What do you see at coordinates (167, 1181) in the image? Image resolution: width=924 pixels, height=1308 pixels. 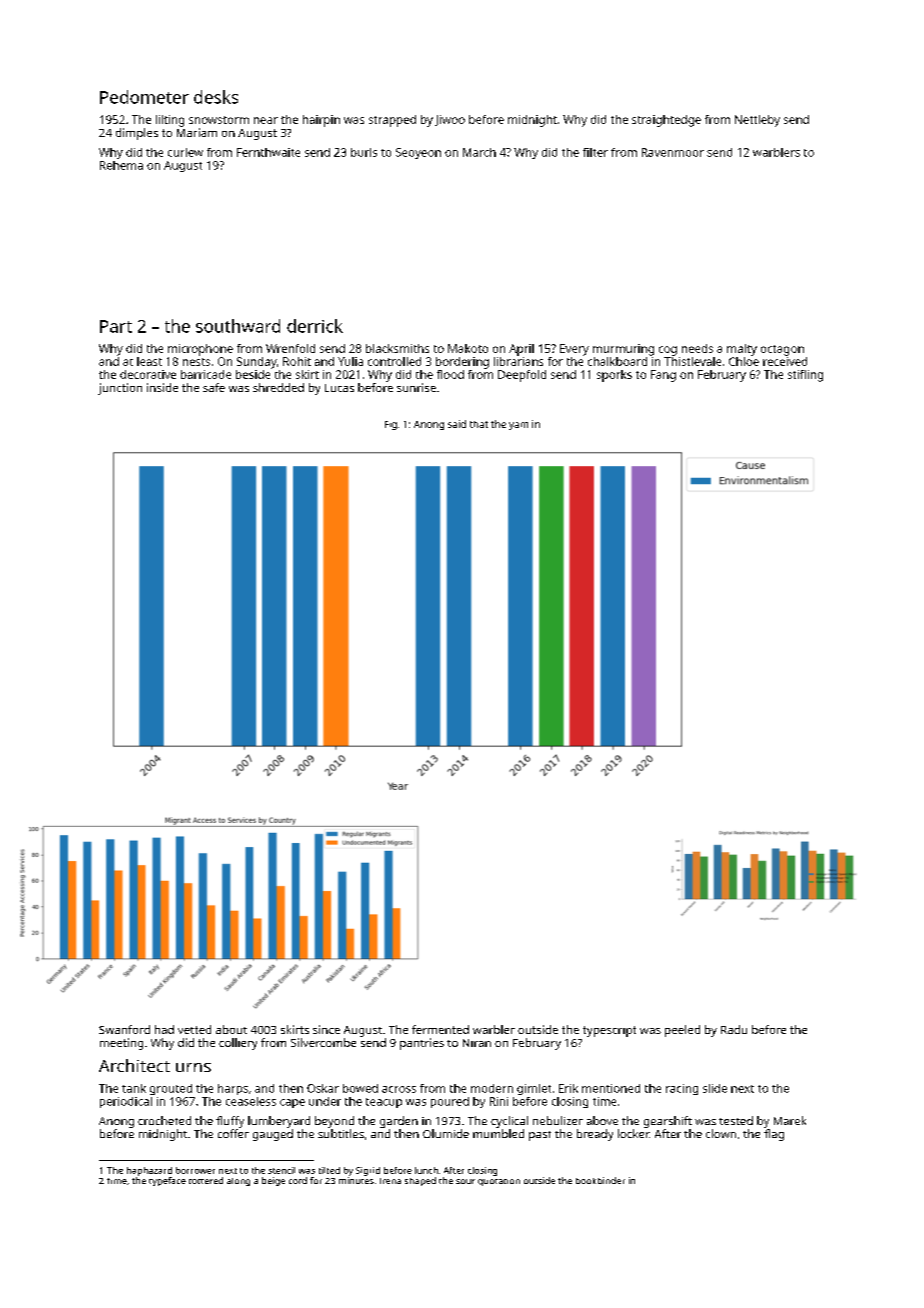 I see `typeface` at bounding box center [167, 1181].
